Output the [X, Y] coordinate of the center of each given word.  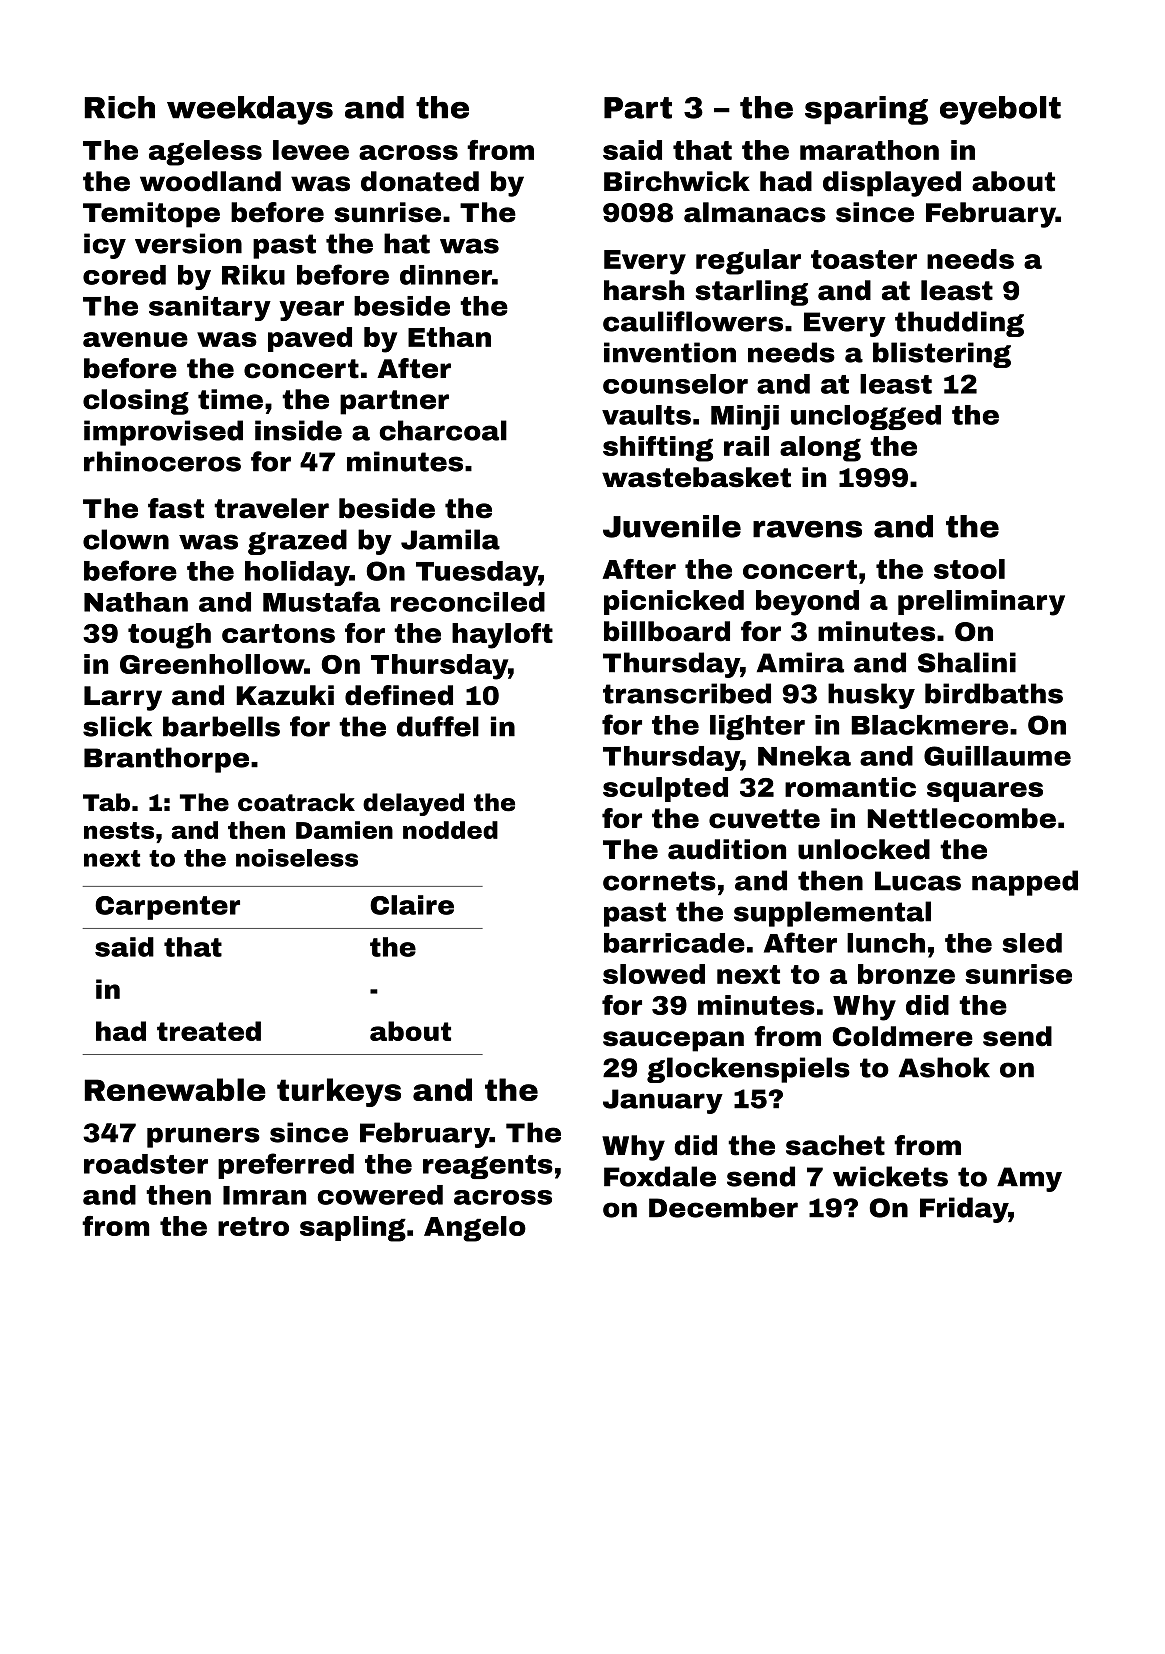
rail [746, 446]
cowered [380, 1195]
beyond [807, 603]
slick [117, 726]
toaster [864, 259]
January [663, 1101]
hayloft [502, 636]
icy [105, 246]
